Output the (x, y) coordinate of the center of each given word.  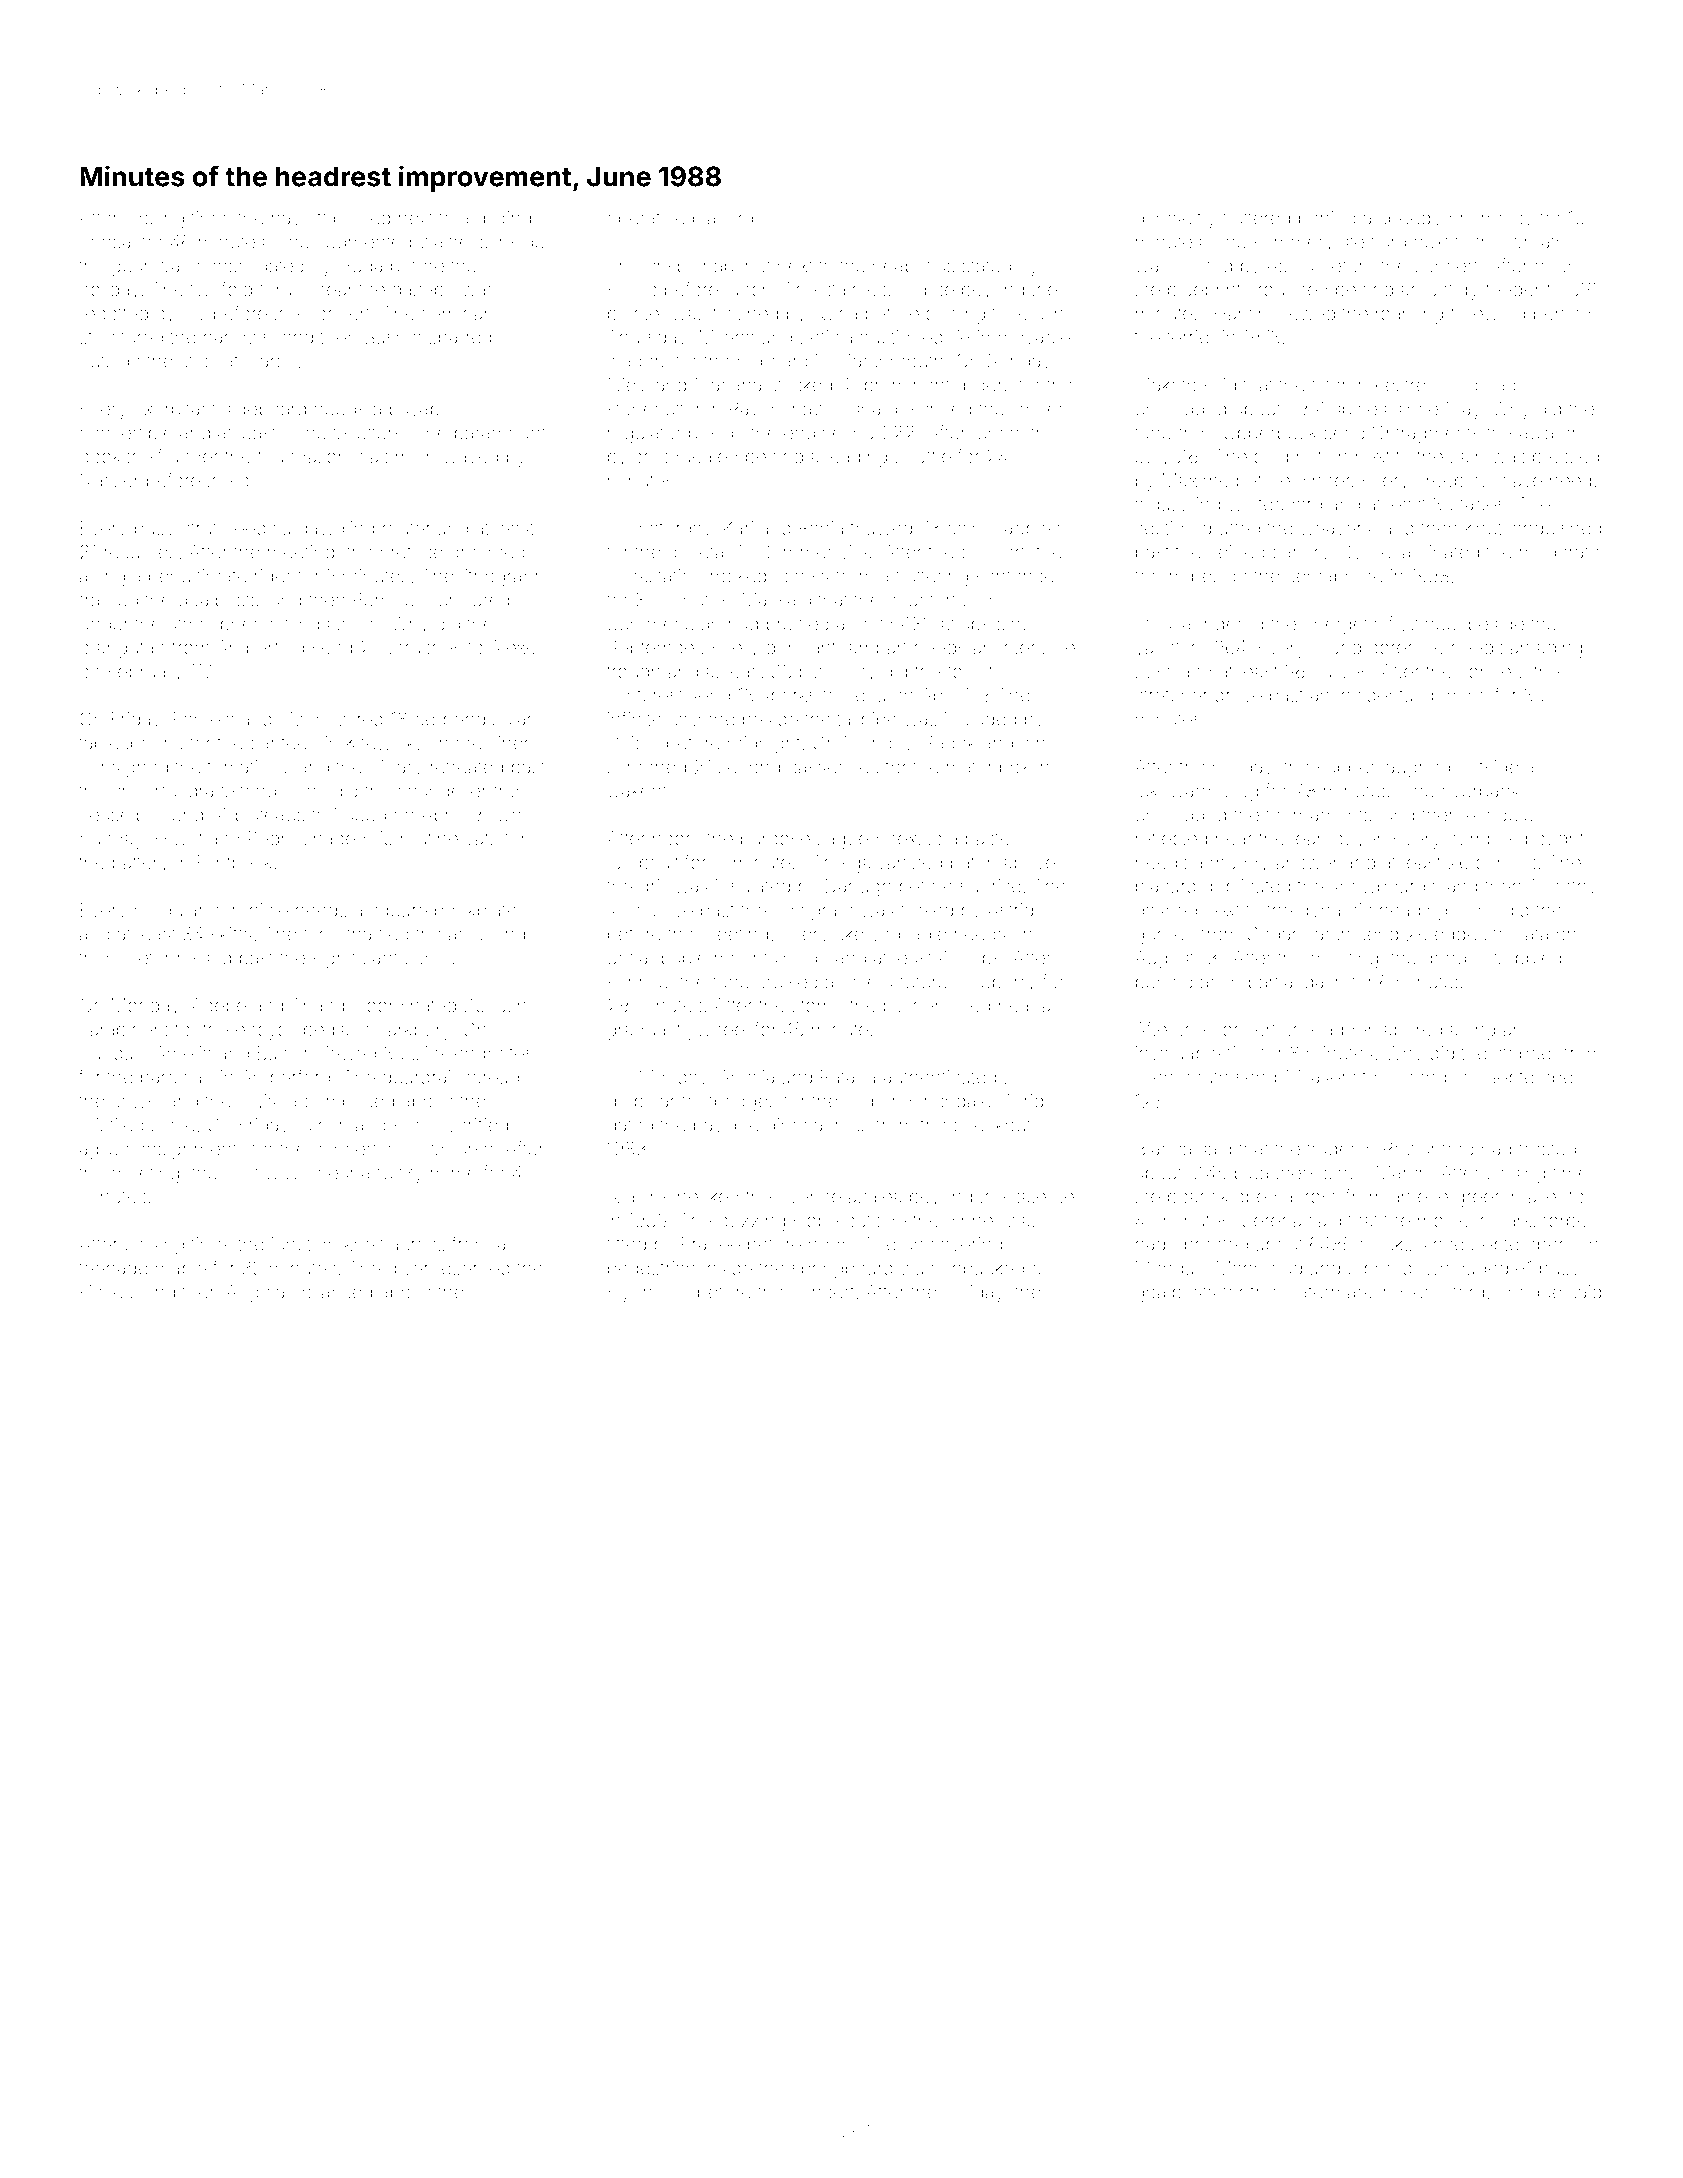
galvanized (897, 864)
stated (986, 266)
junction (303, 1246)
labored (1411, 1029)
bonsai (107, 242)
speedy (1410, 220)
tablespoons (130, 745)
